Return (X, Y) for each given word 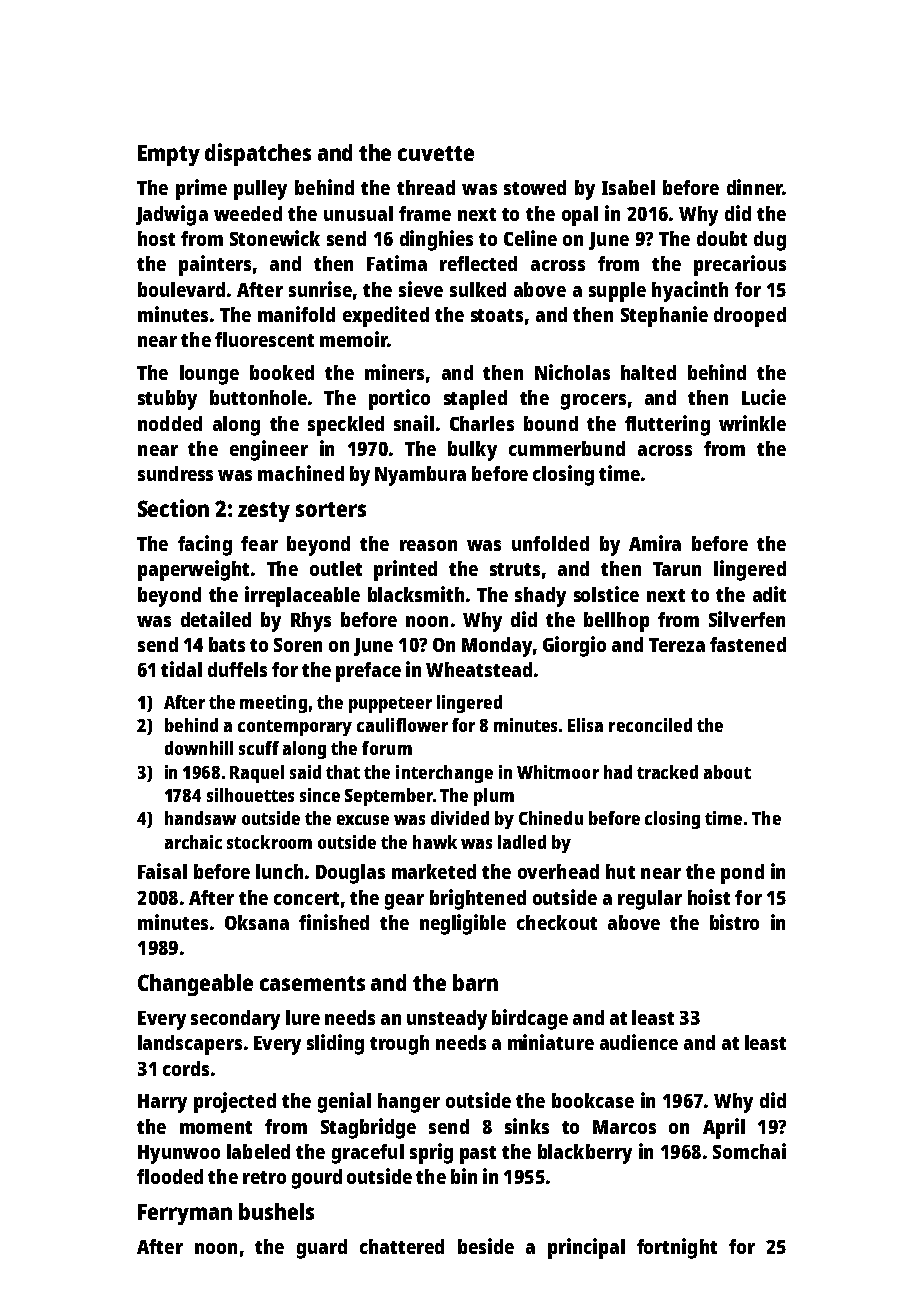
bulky (472, 451)
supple (617, 292)
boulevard (181, 289)
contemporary (295, 728)
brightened (478, 899)
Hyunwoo (179, 1154)
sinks (527, 1126)
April (724, 1128)
